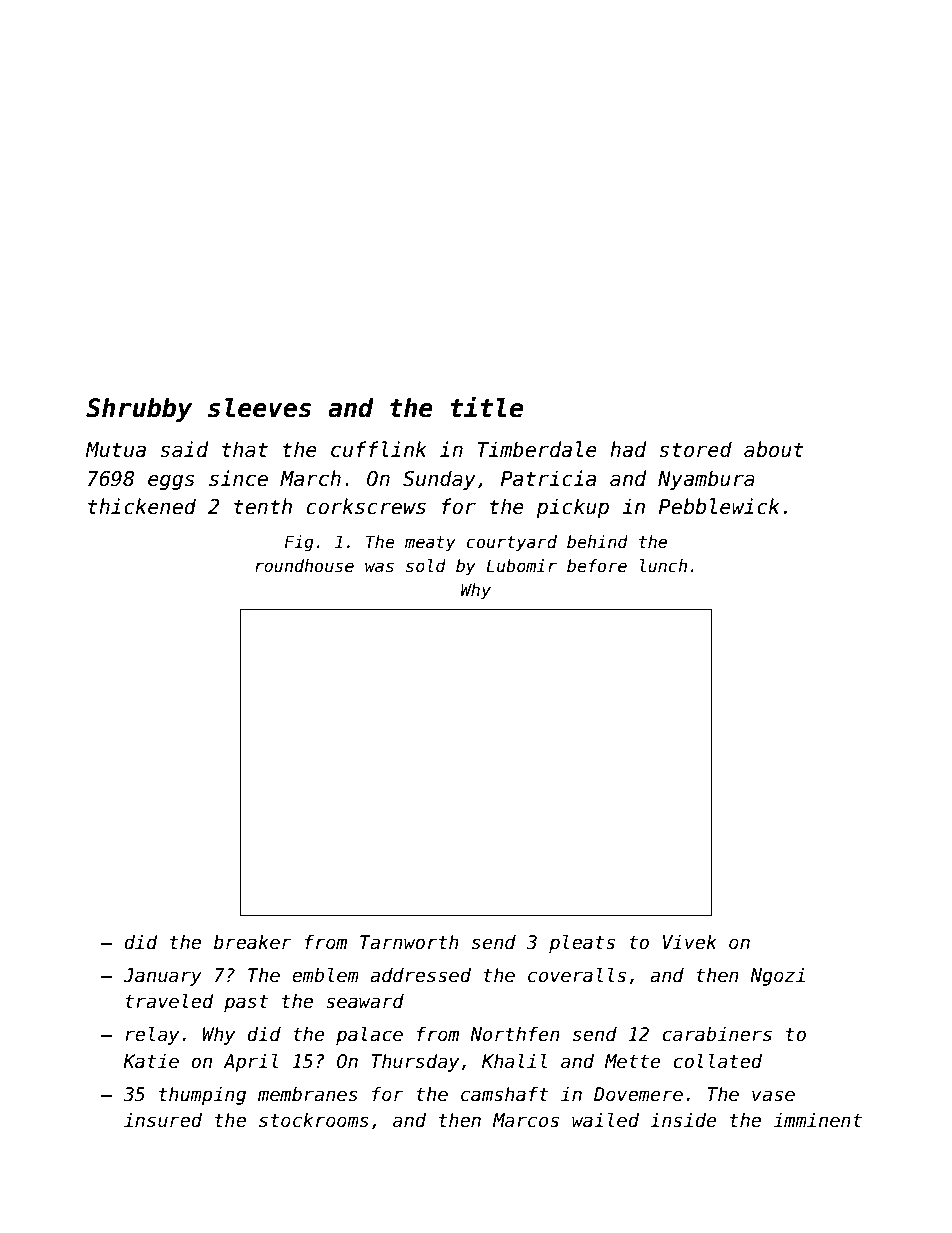 The width and height of the screenshot is (952, 1233). I want to click on Tarnworth, so click(409, 942).
